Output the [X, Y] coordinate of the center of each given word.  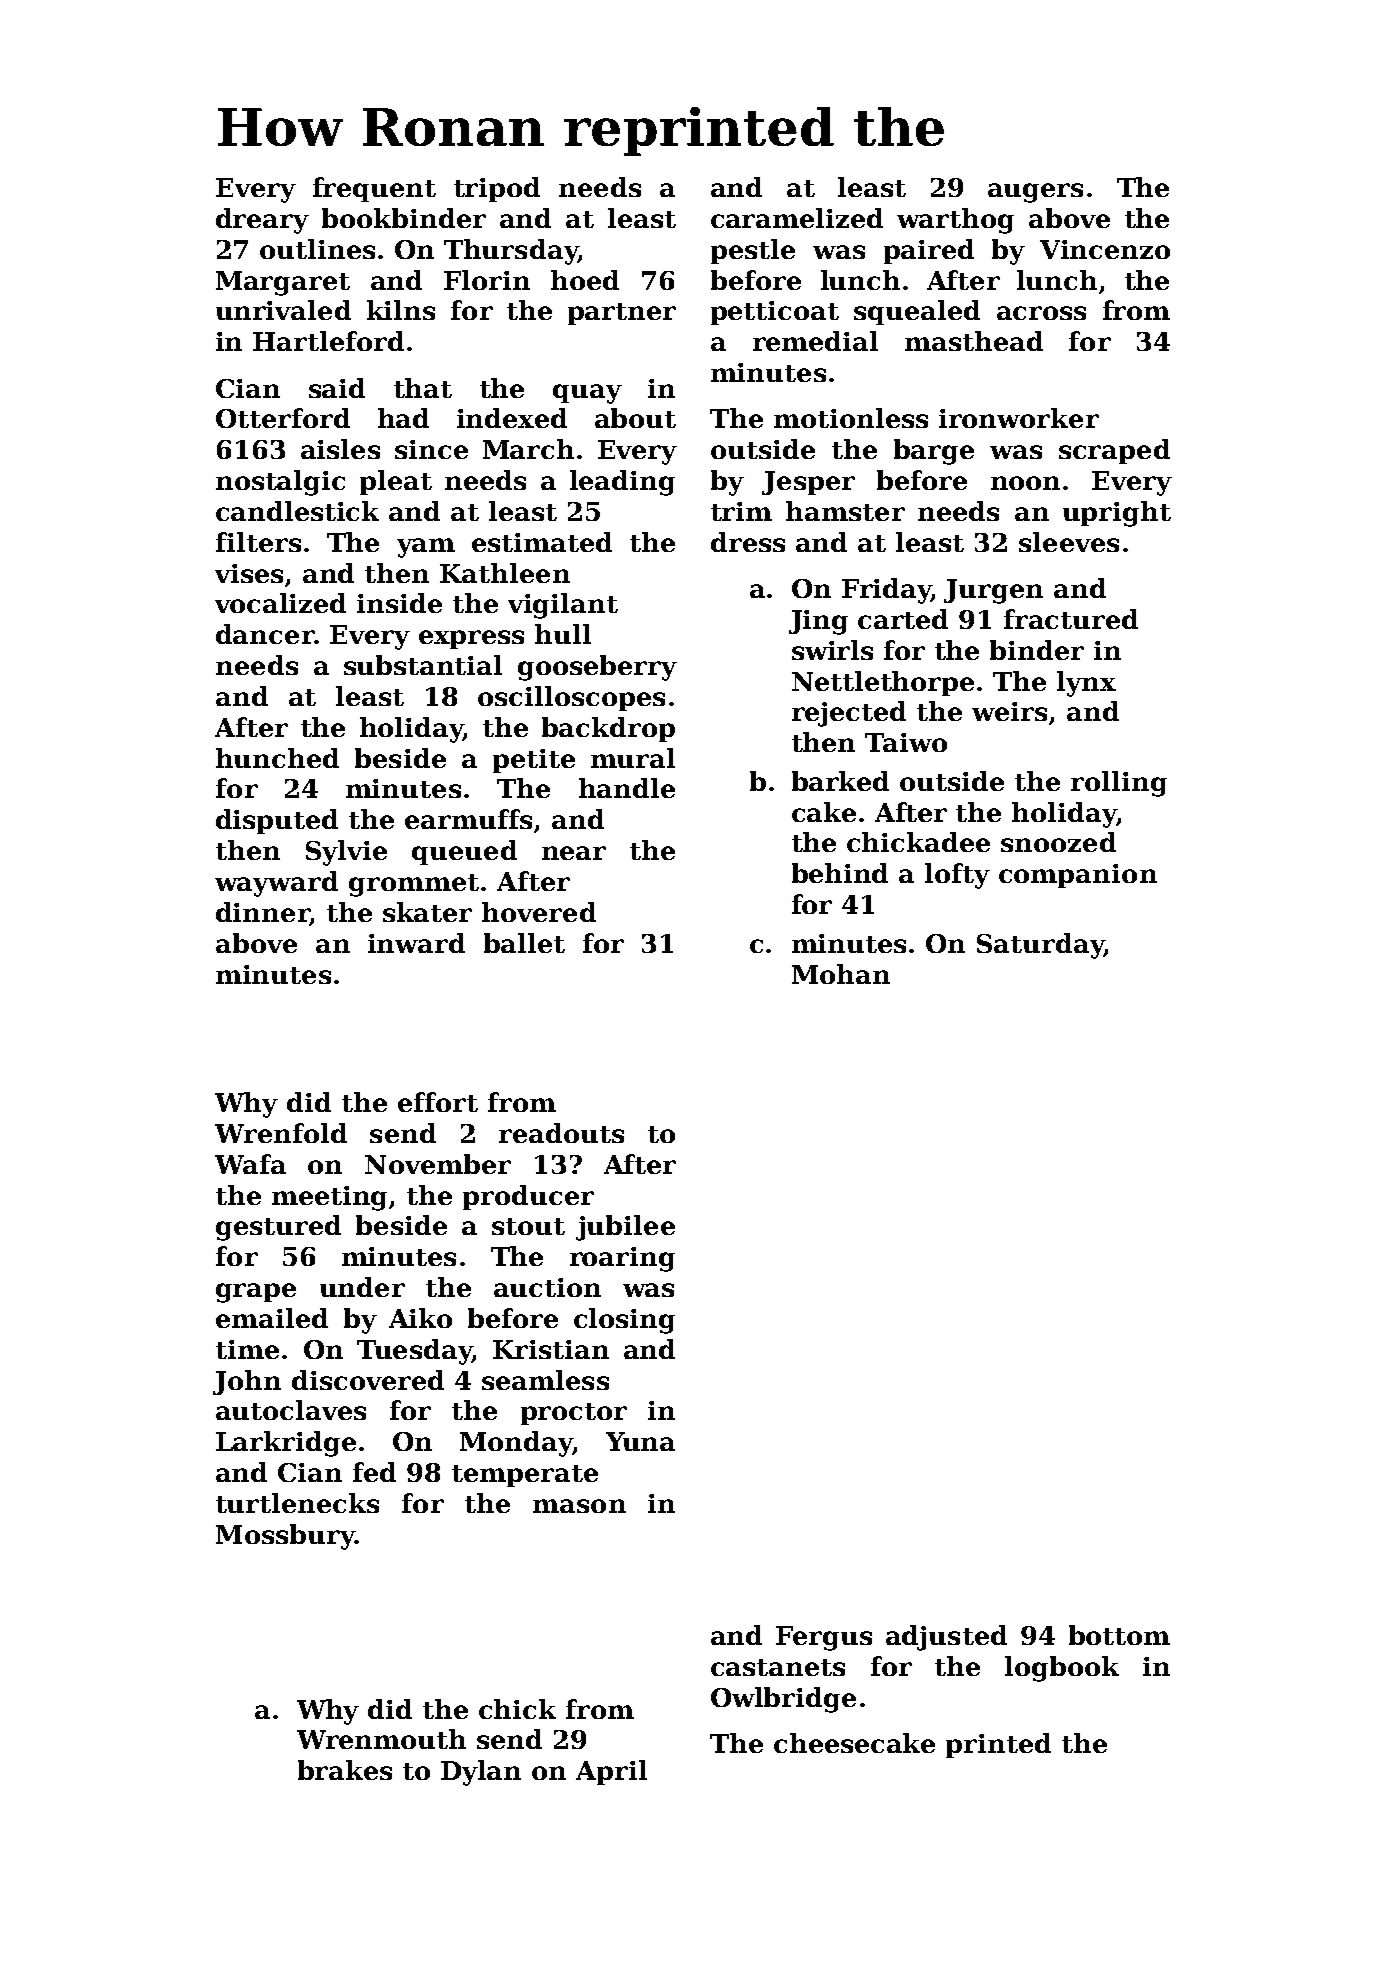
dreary [262, 221]
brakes [345, 1770]
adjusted [946, 1638]
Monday [516, 1444]
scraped [1114, 451]
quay [587, 394]
